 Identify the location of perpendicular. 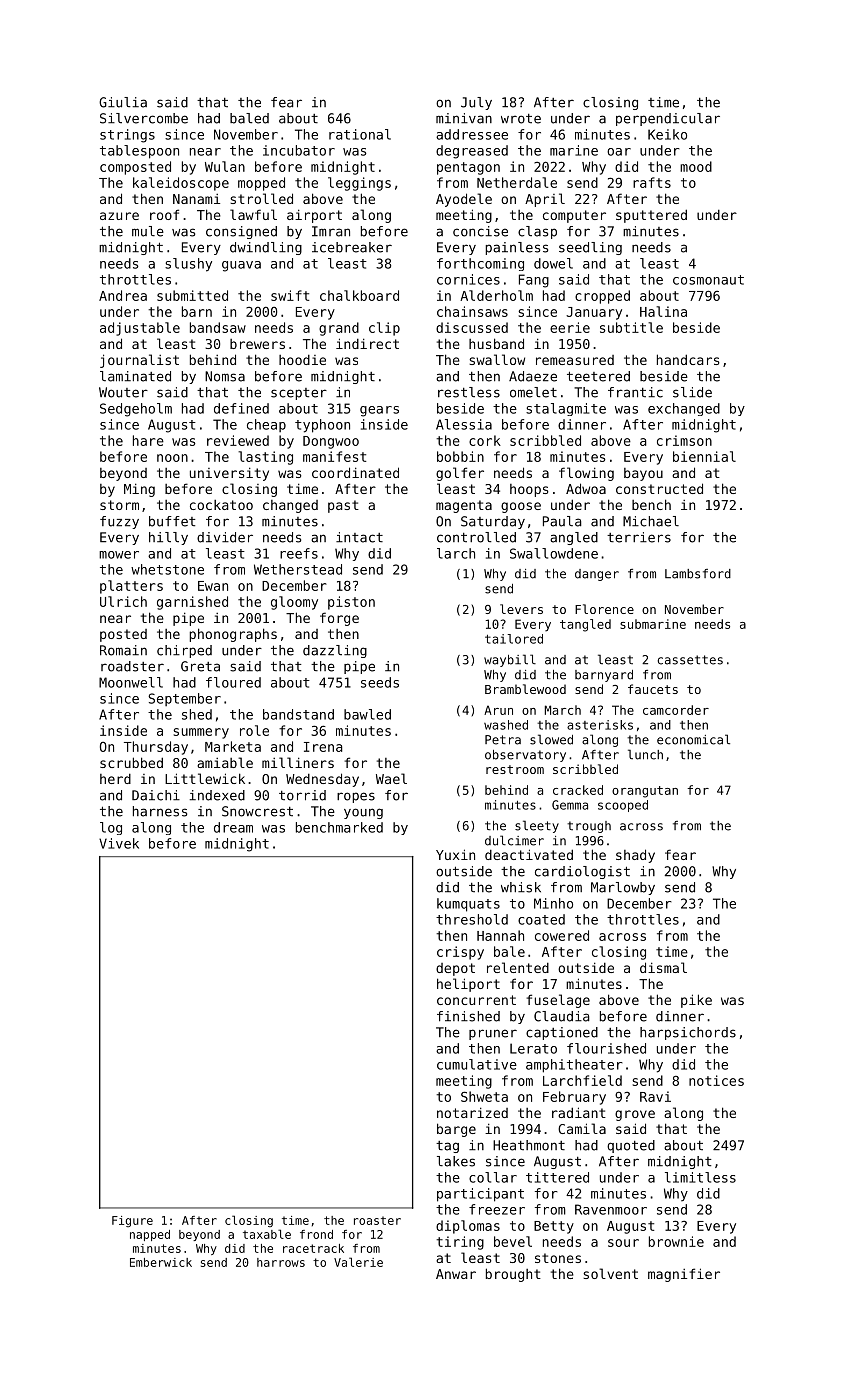
(668, 119).
